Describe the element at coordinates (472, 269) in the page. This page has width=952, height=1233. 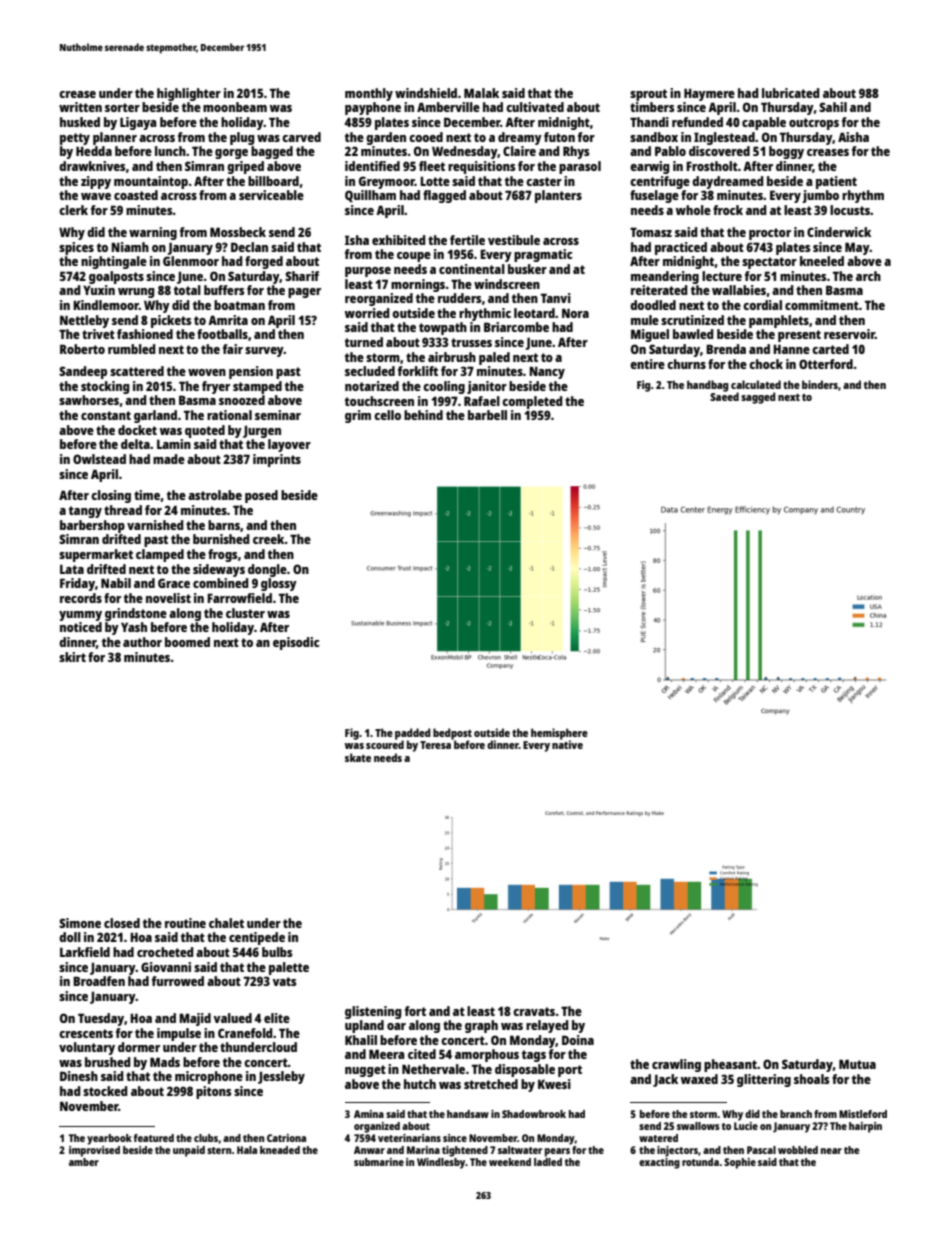
I see `continental` at that location.
